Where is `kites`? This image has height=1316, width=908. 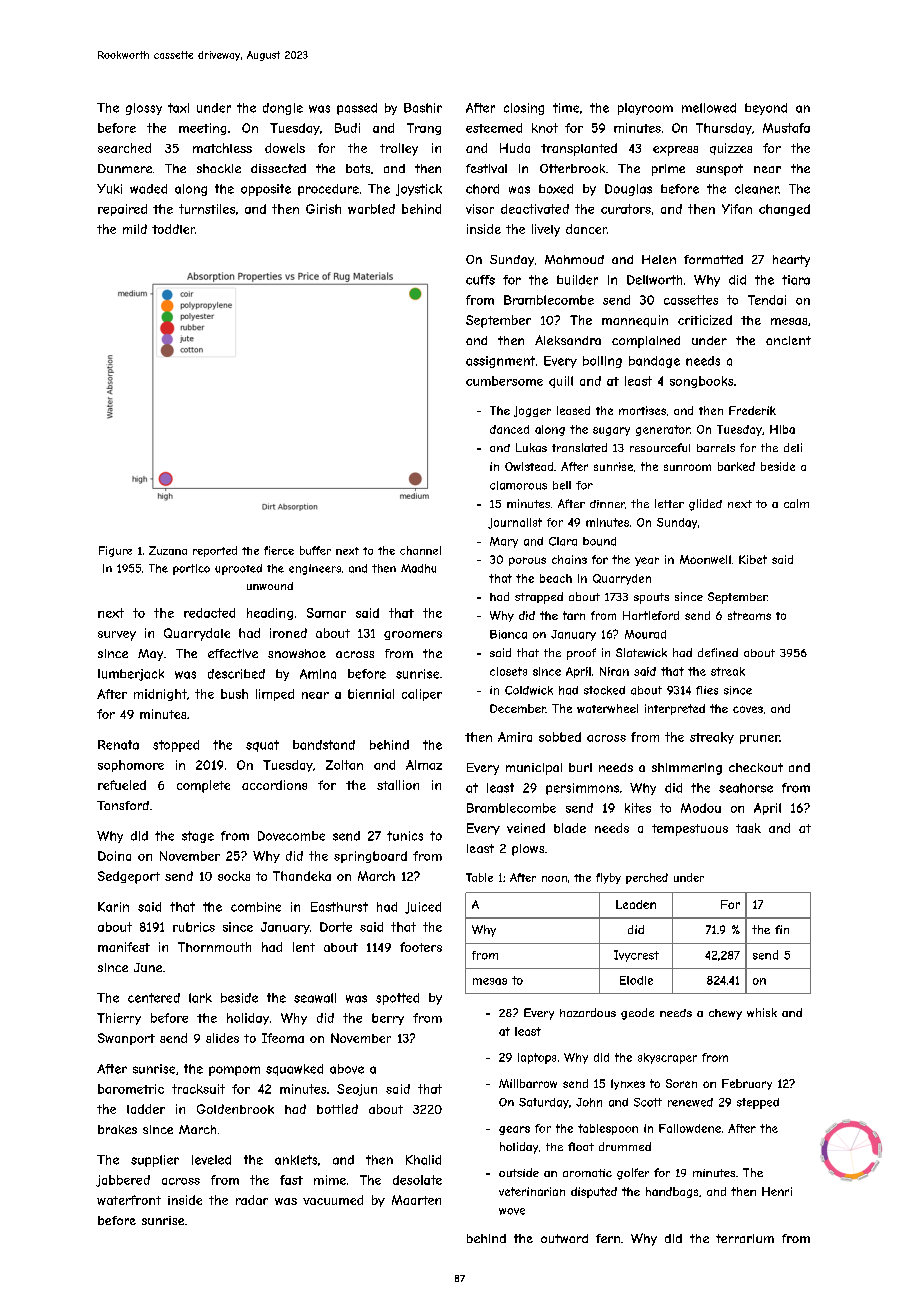 kites is located at coordinates (638, 808).
